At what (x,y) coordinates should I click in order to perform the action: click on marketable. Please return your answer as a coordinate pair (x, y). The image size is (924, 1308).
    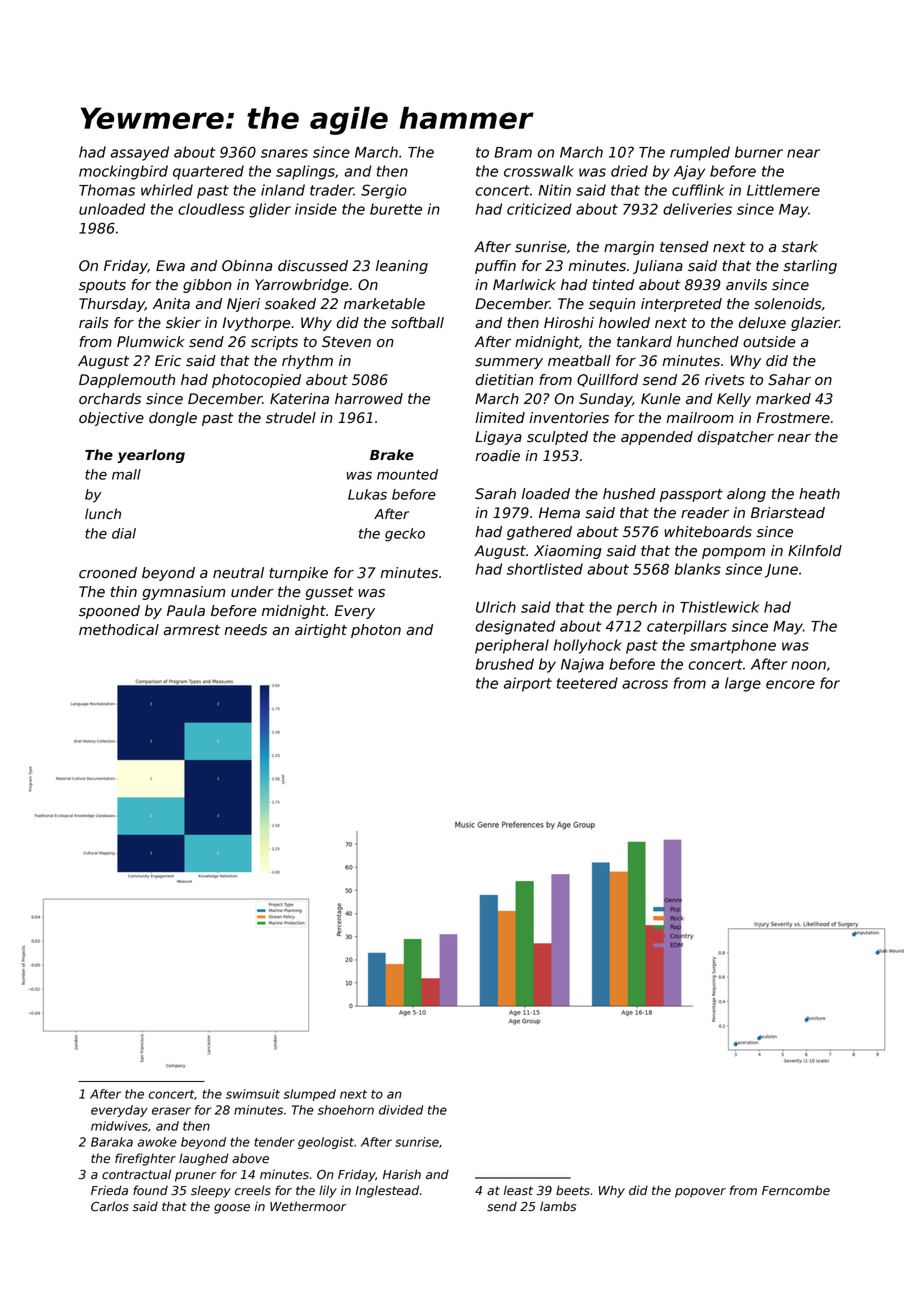
    Looking at the image, I should click on (384, 304).
